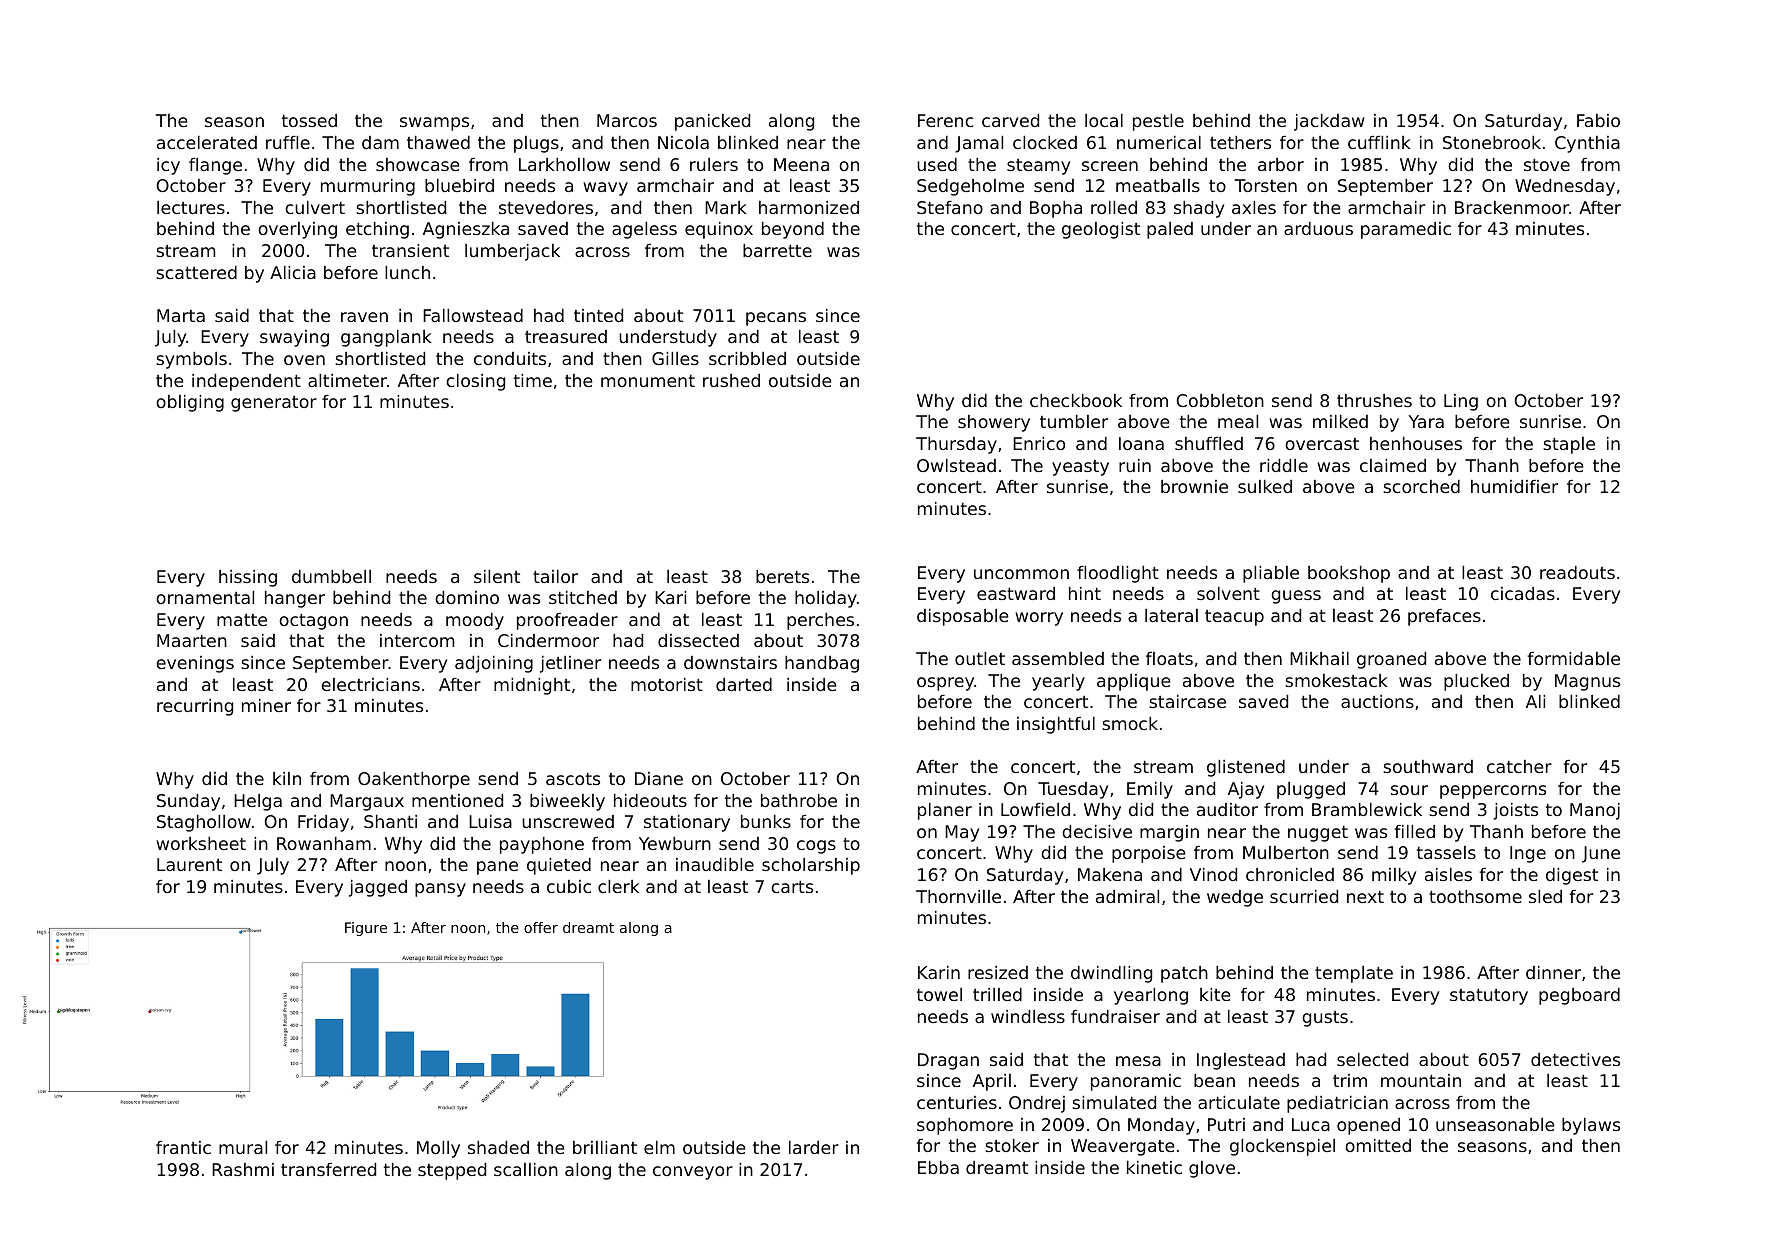 The image size is (1777, 1257). What do you see at coordinates (190, 403) in the screenshot?
I see `obliging` at bounding box center [190, 403].
